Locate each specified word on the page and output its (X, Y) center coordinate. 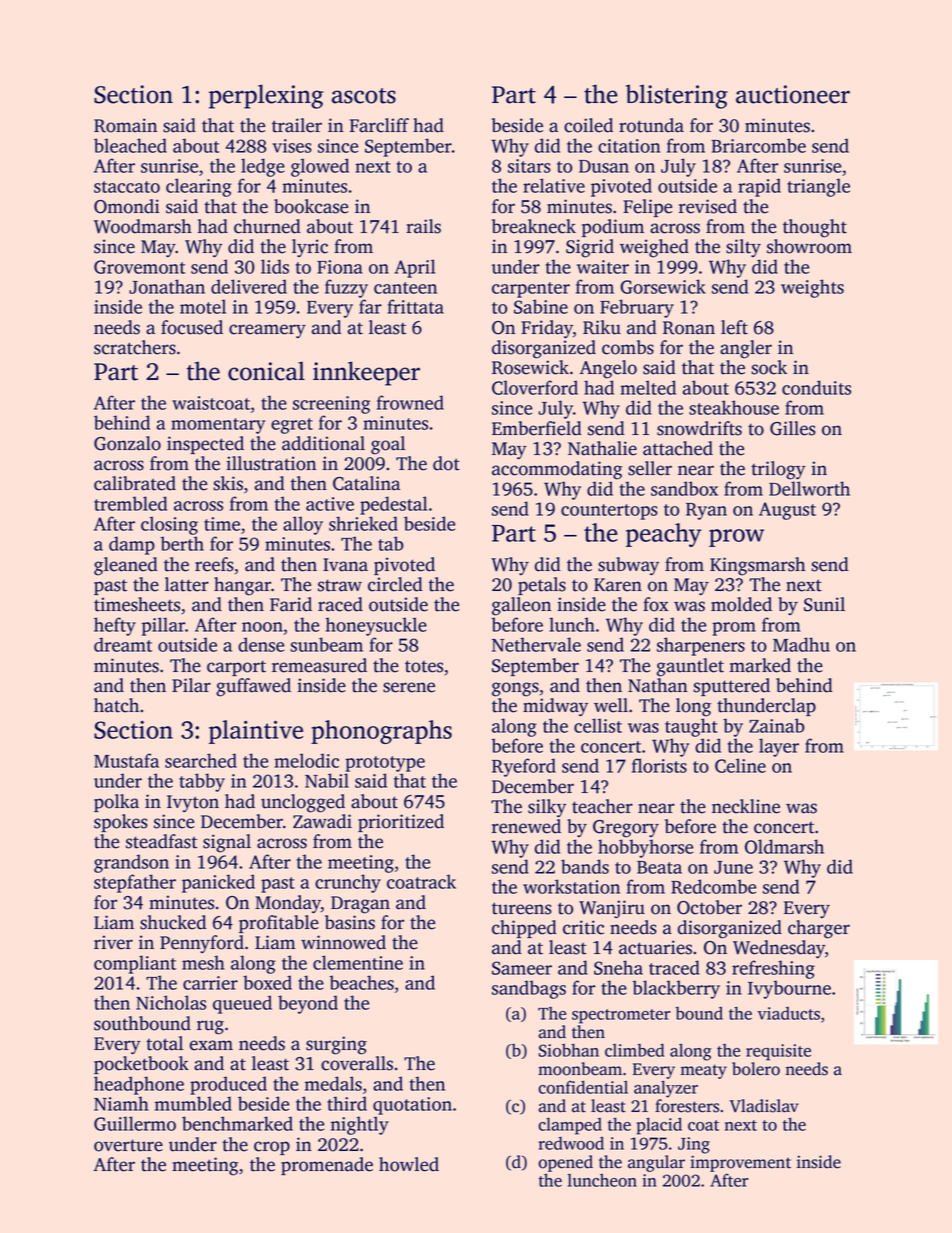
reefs (214, 564)
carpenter (531, 290)
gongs (515, 689)
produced (228, 1085)
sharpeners (701, 646)
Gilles (793, 428)
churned (267, 226)
